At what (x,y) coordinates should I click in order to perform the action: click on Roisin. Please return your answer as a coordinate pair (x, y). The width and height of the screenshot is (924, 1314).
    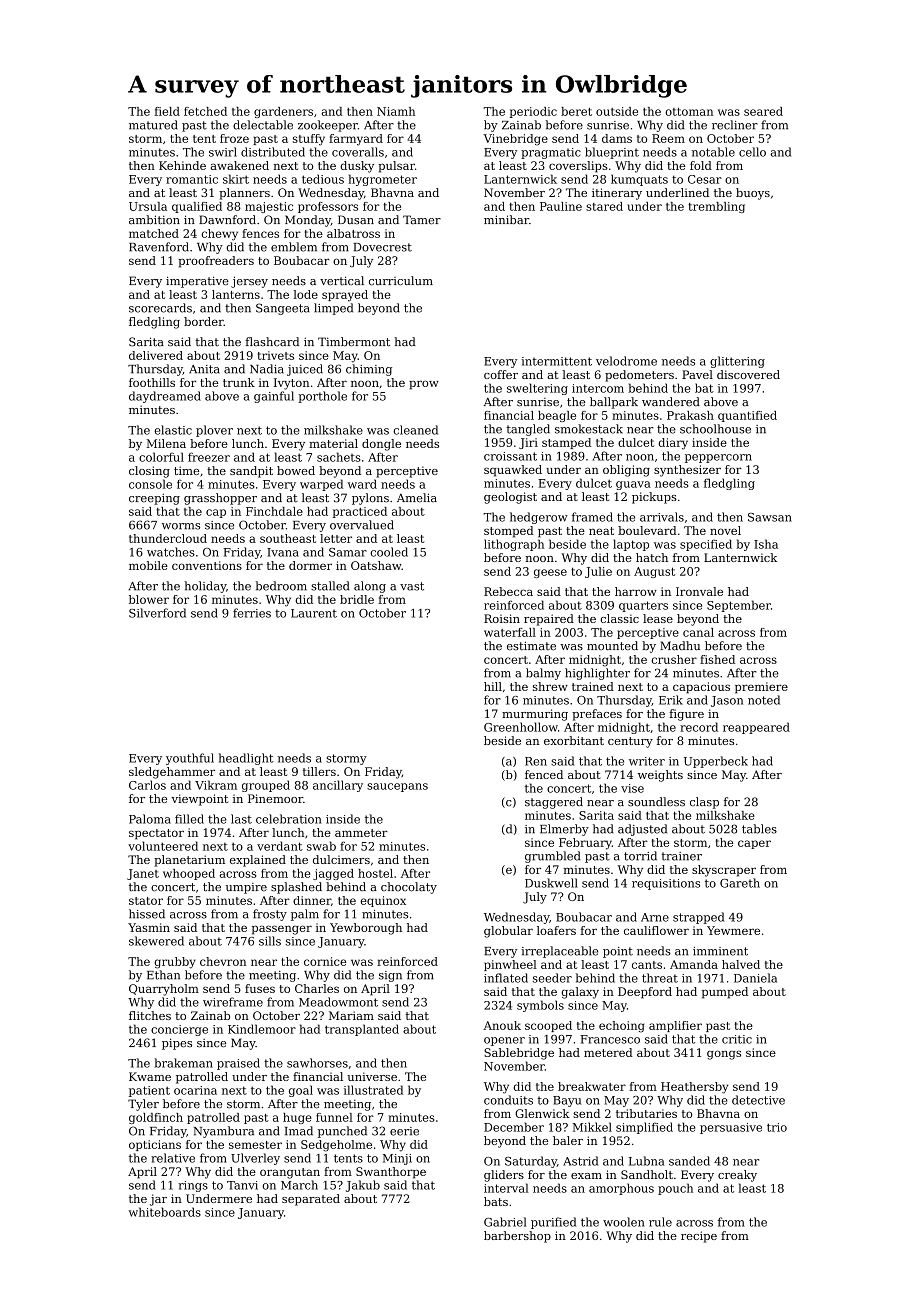
    Looking at the image, I should click on (502, 618).
